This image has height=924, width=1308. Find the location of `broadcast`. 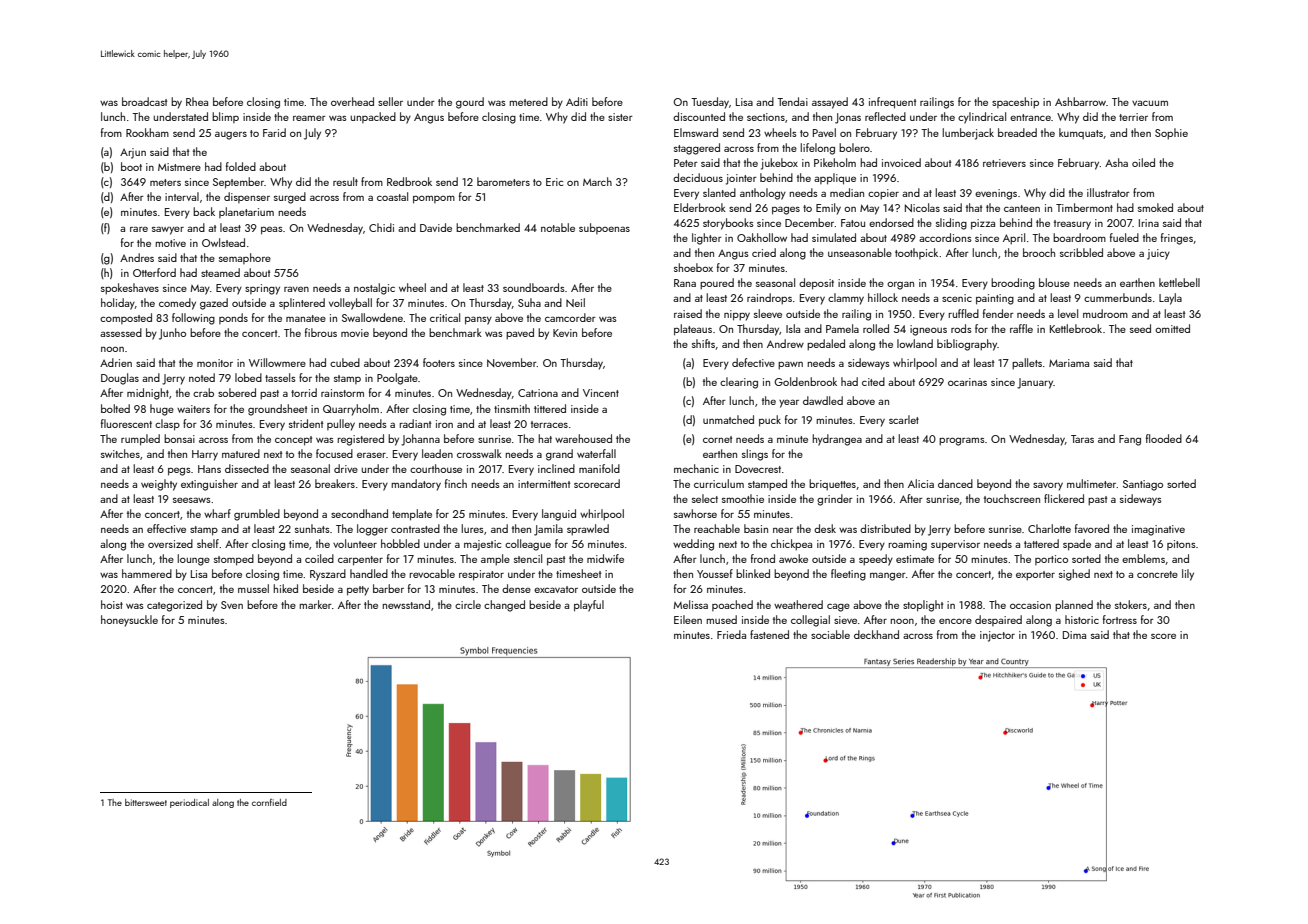

broadcast is located at coordinates (144, 101).
